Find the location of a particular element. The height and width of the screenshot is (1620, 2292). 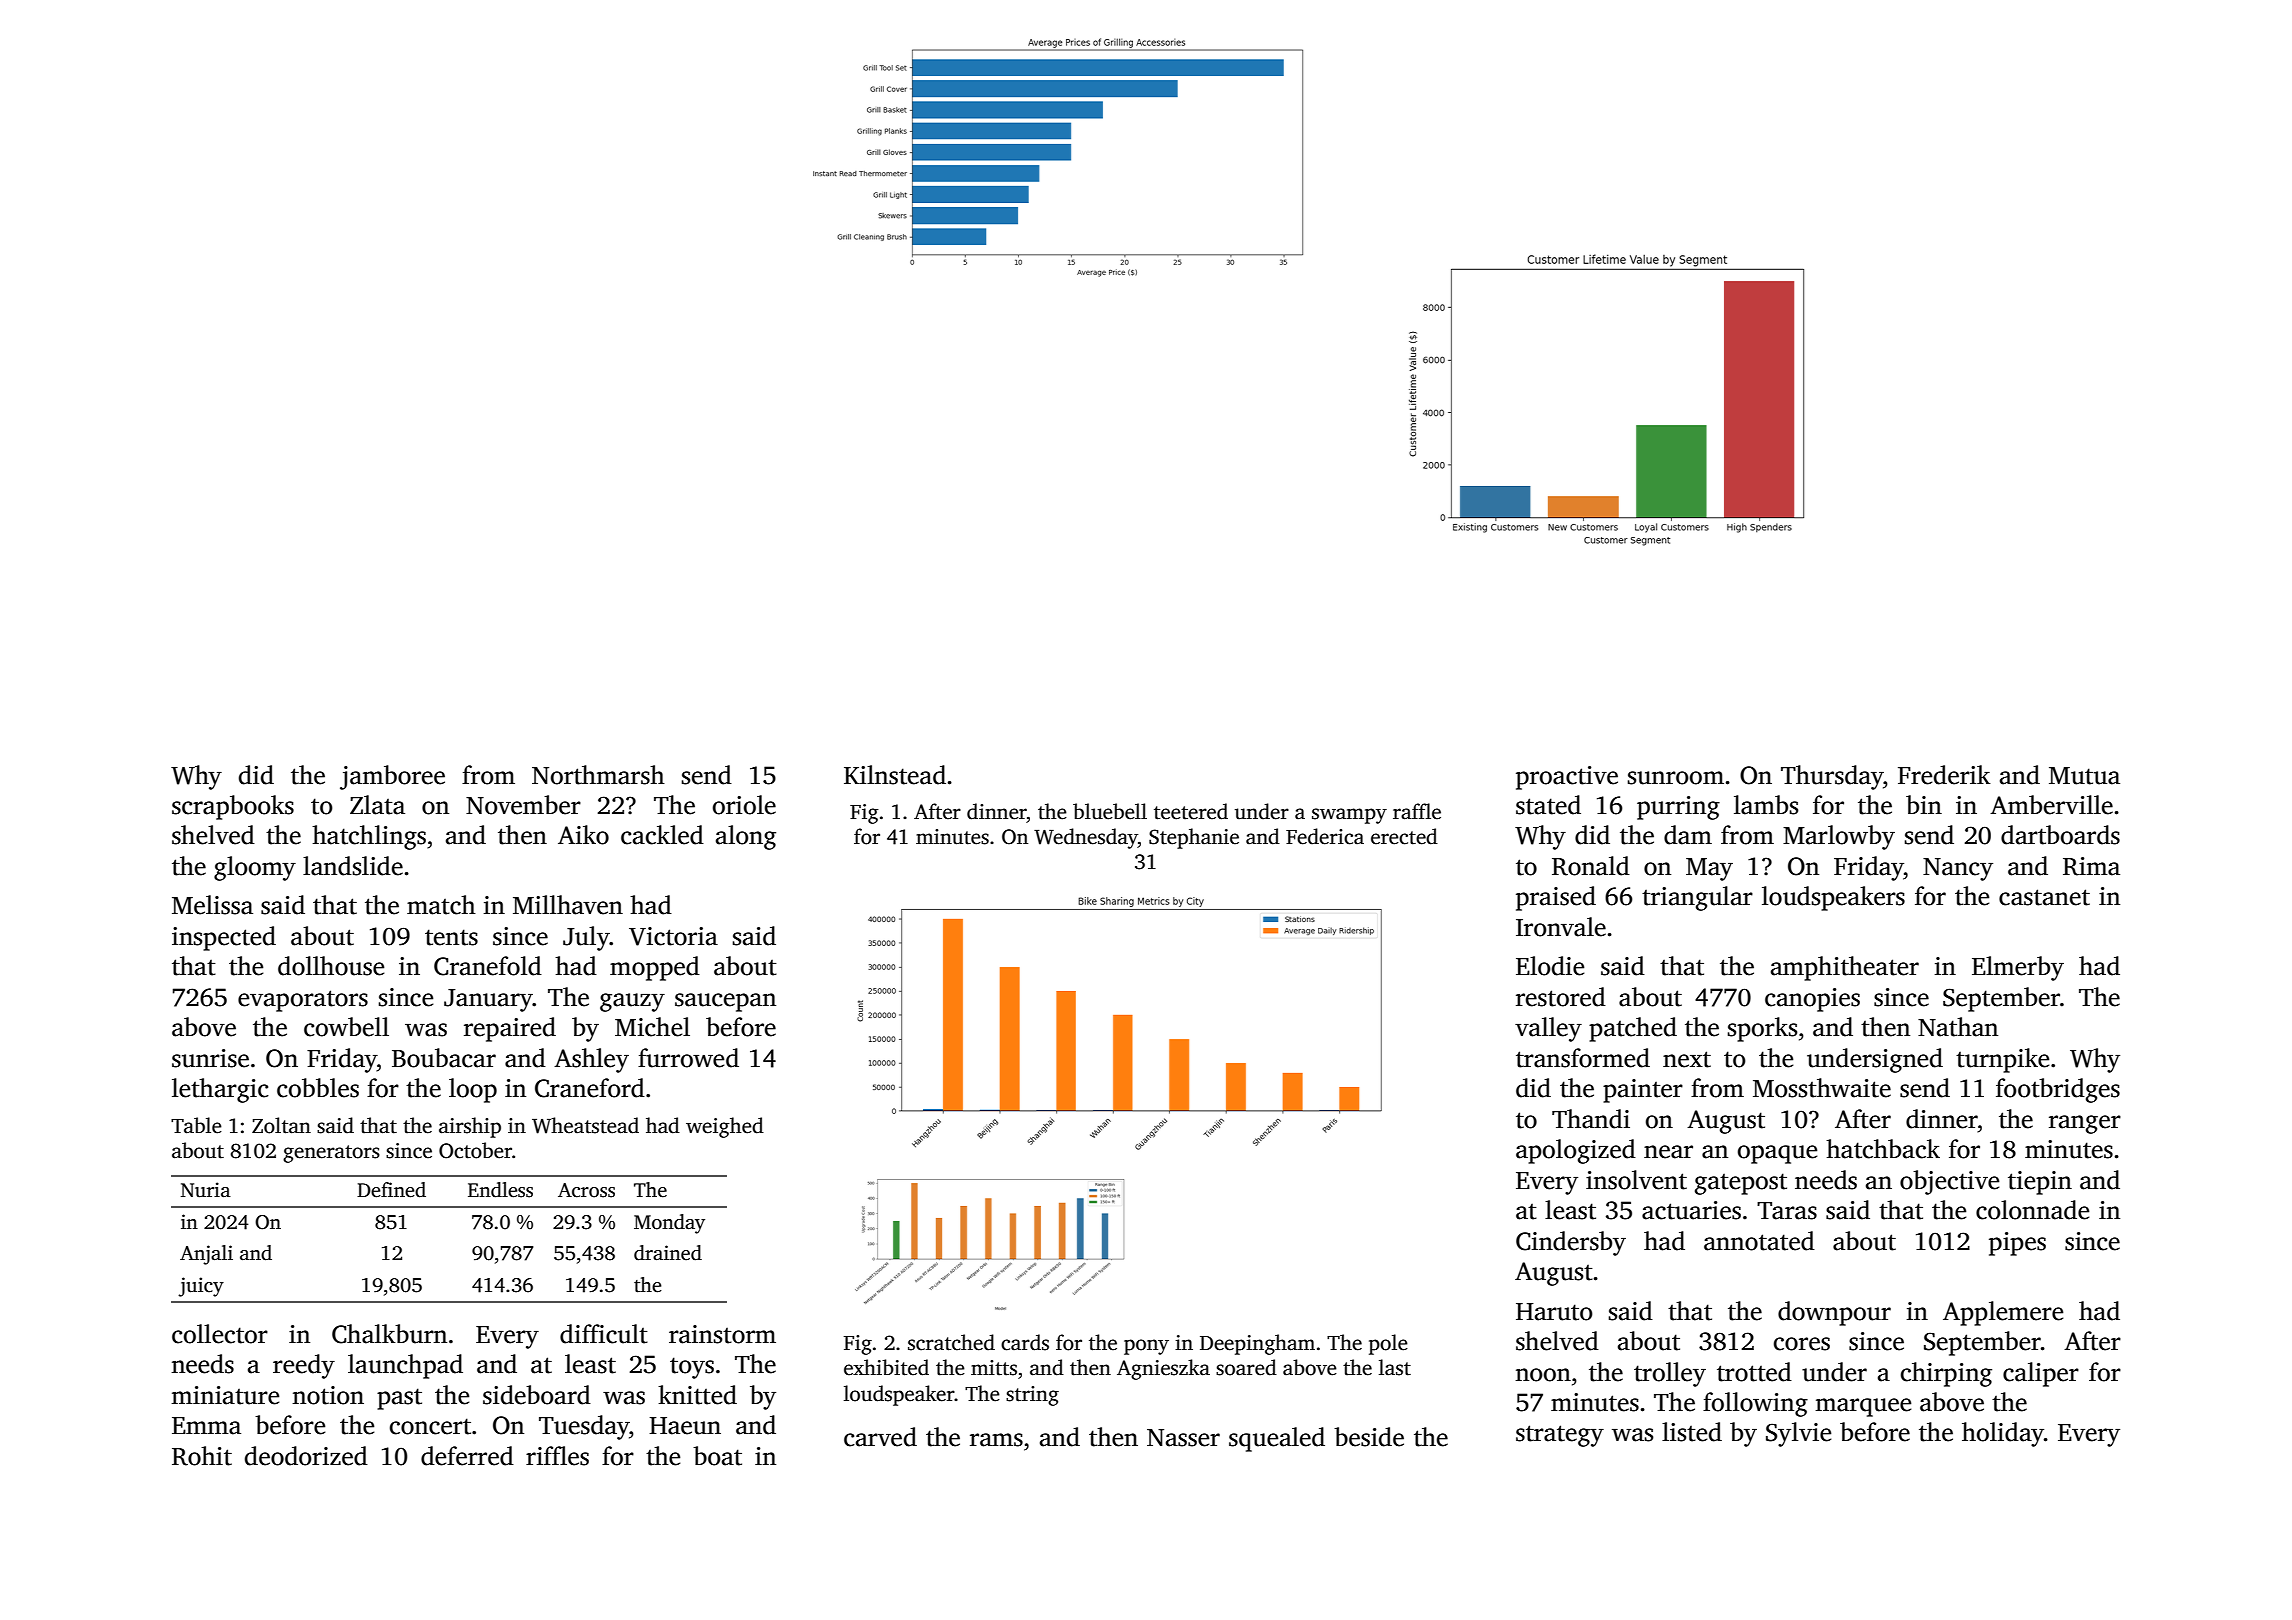

Elodie is located at coordinates (1550, 966).
